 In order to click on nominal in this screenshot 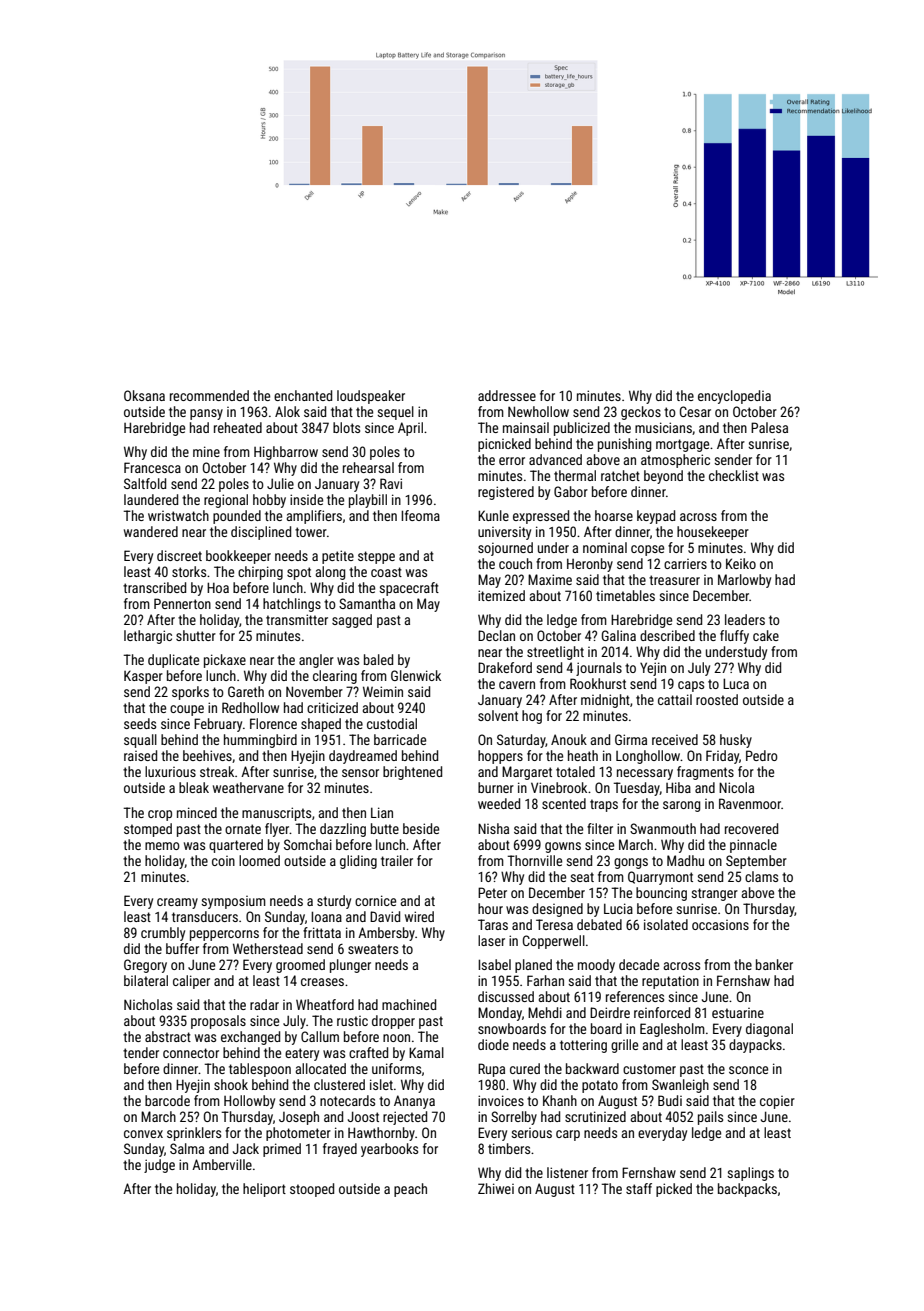, I will do `click(605, 547)`.
